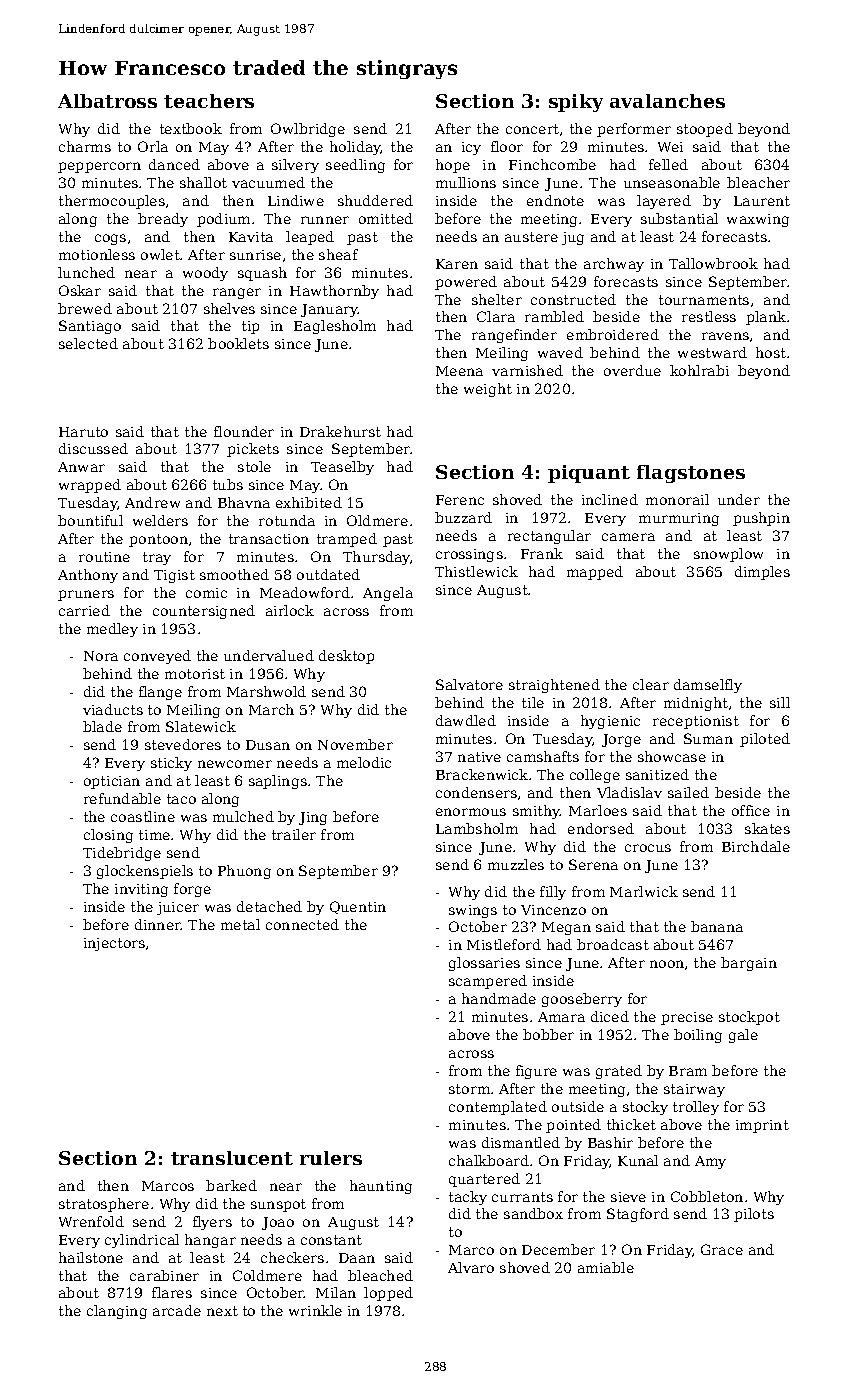 This screenshot has height=1400, width=849. What do you see at coordinates (122, 854) in the screenshot?
I see `Tidebridge` at bounding box center [122, 854].
